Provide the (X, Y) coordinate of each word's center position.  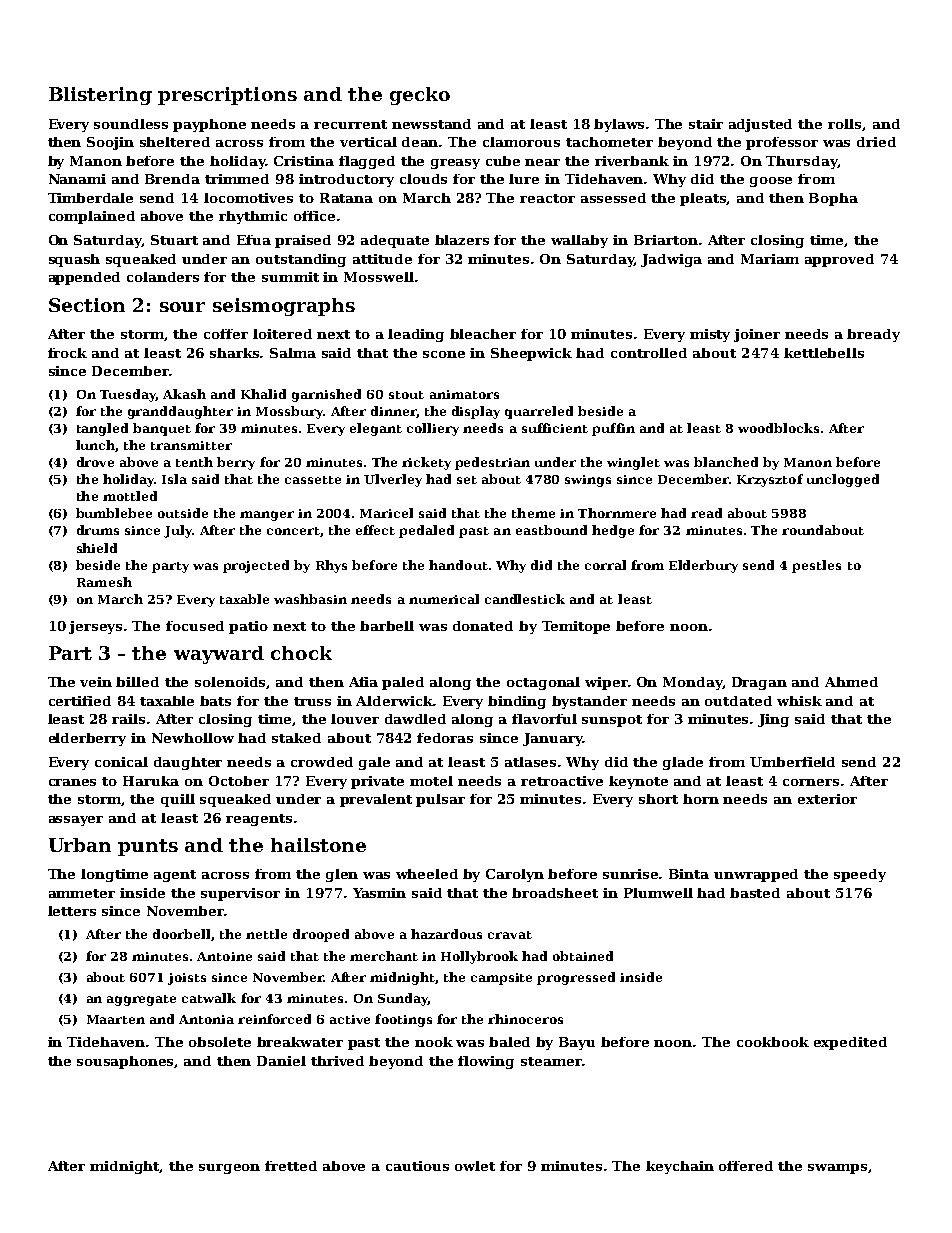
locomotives (248, 198)
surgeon (229, 1169)
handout (458, 565)
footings (403, 1020)
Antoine (224, 956)
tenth (194, 462)
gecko (420, 96)
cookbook (773, 1042)
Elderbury (703, 566)
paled (403, 683)
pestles (816, 566)
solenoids (231, 683)
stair (706, 124)
